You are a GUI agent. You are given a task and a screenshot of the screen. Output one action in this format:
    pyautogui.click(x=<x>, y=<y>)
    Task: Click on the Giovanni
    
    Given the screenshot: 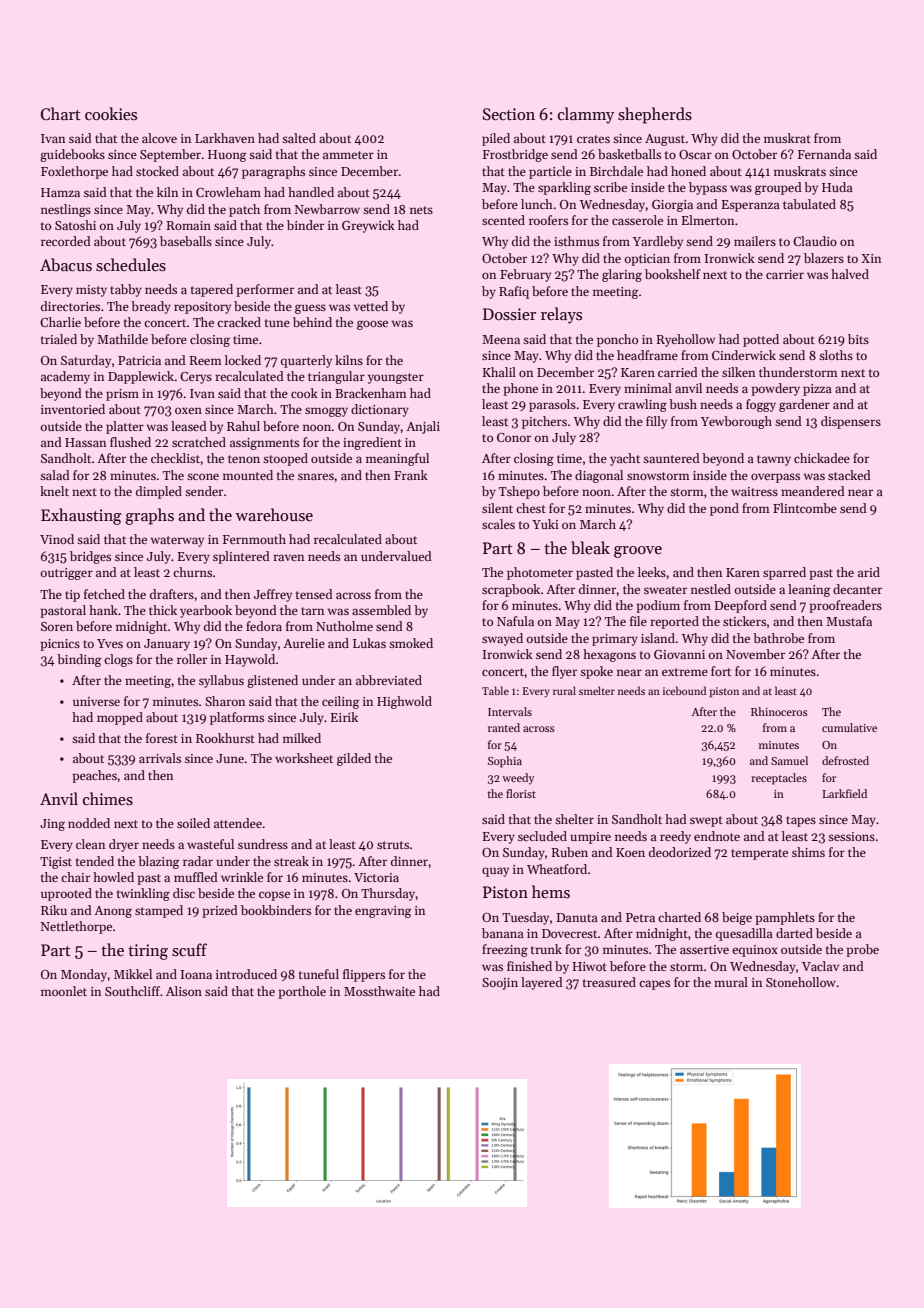 What is the action you would take?
    pyautogui.click(x=679, y=654)
